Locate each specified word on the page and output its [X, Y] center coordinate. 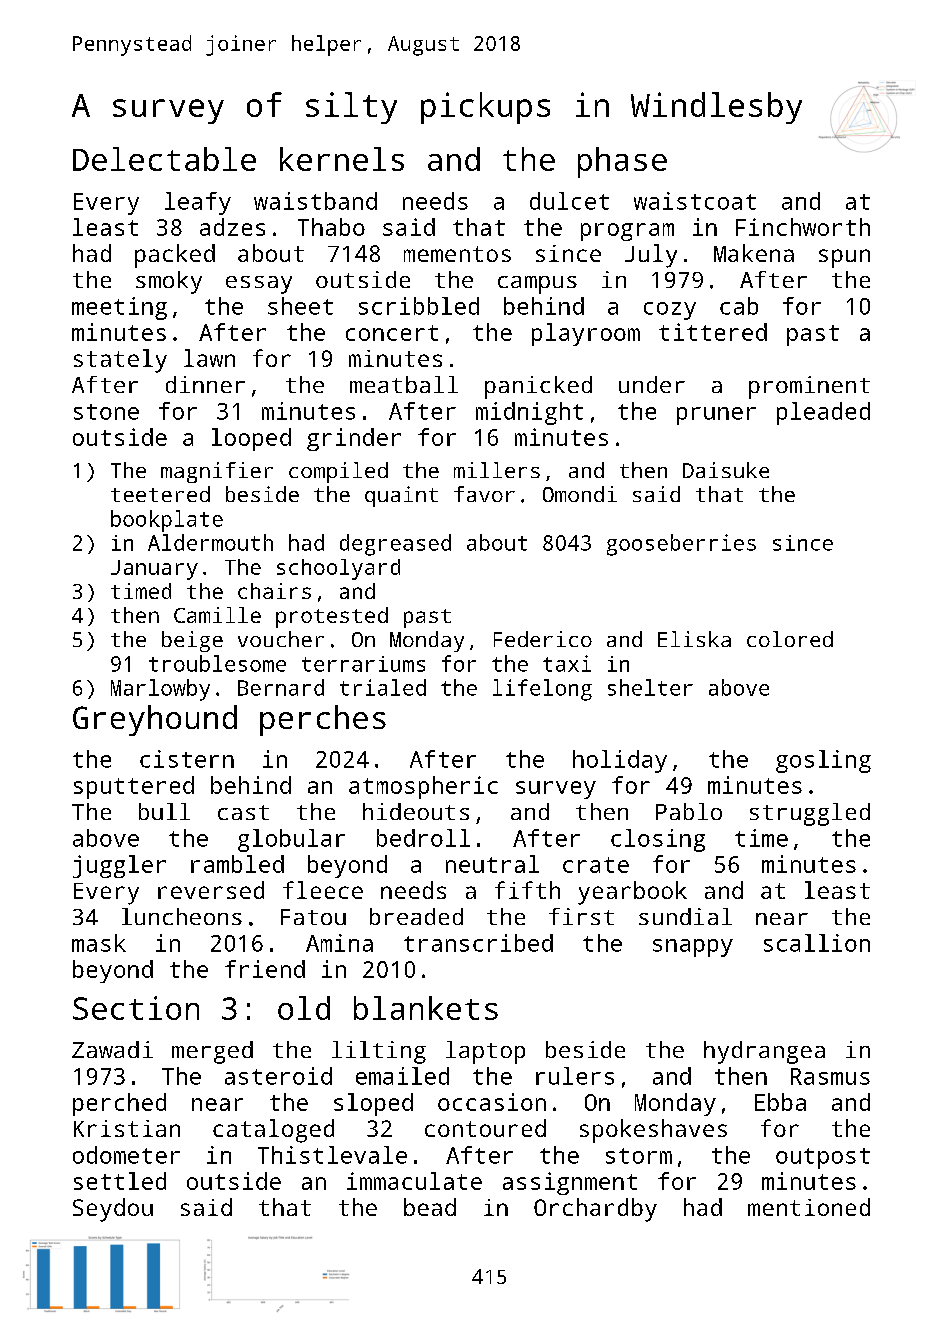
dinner [205, 384]
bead [430, 1207]
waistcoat [695, 201]
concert [392, 333]
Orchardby [595, 1210]
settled [120, 1181]
